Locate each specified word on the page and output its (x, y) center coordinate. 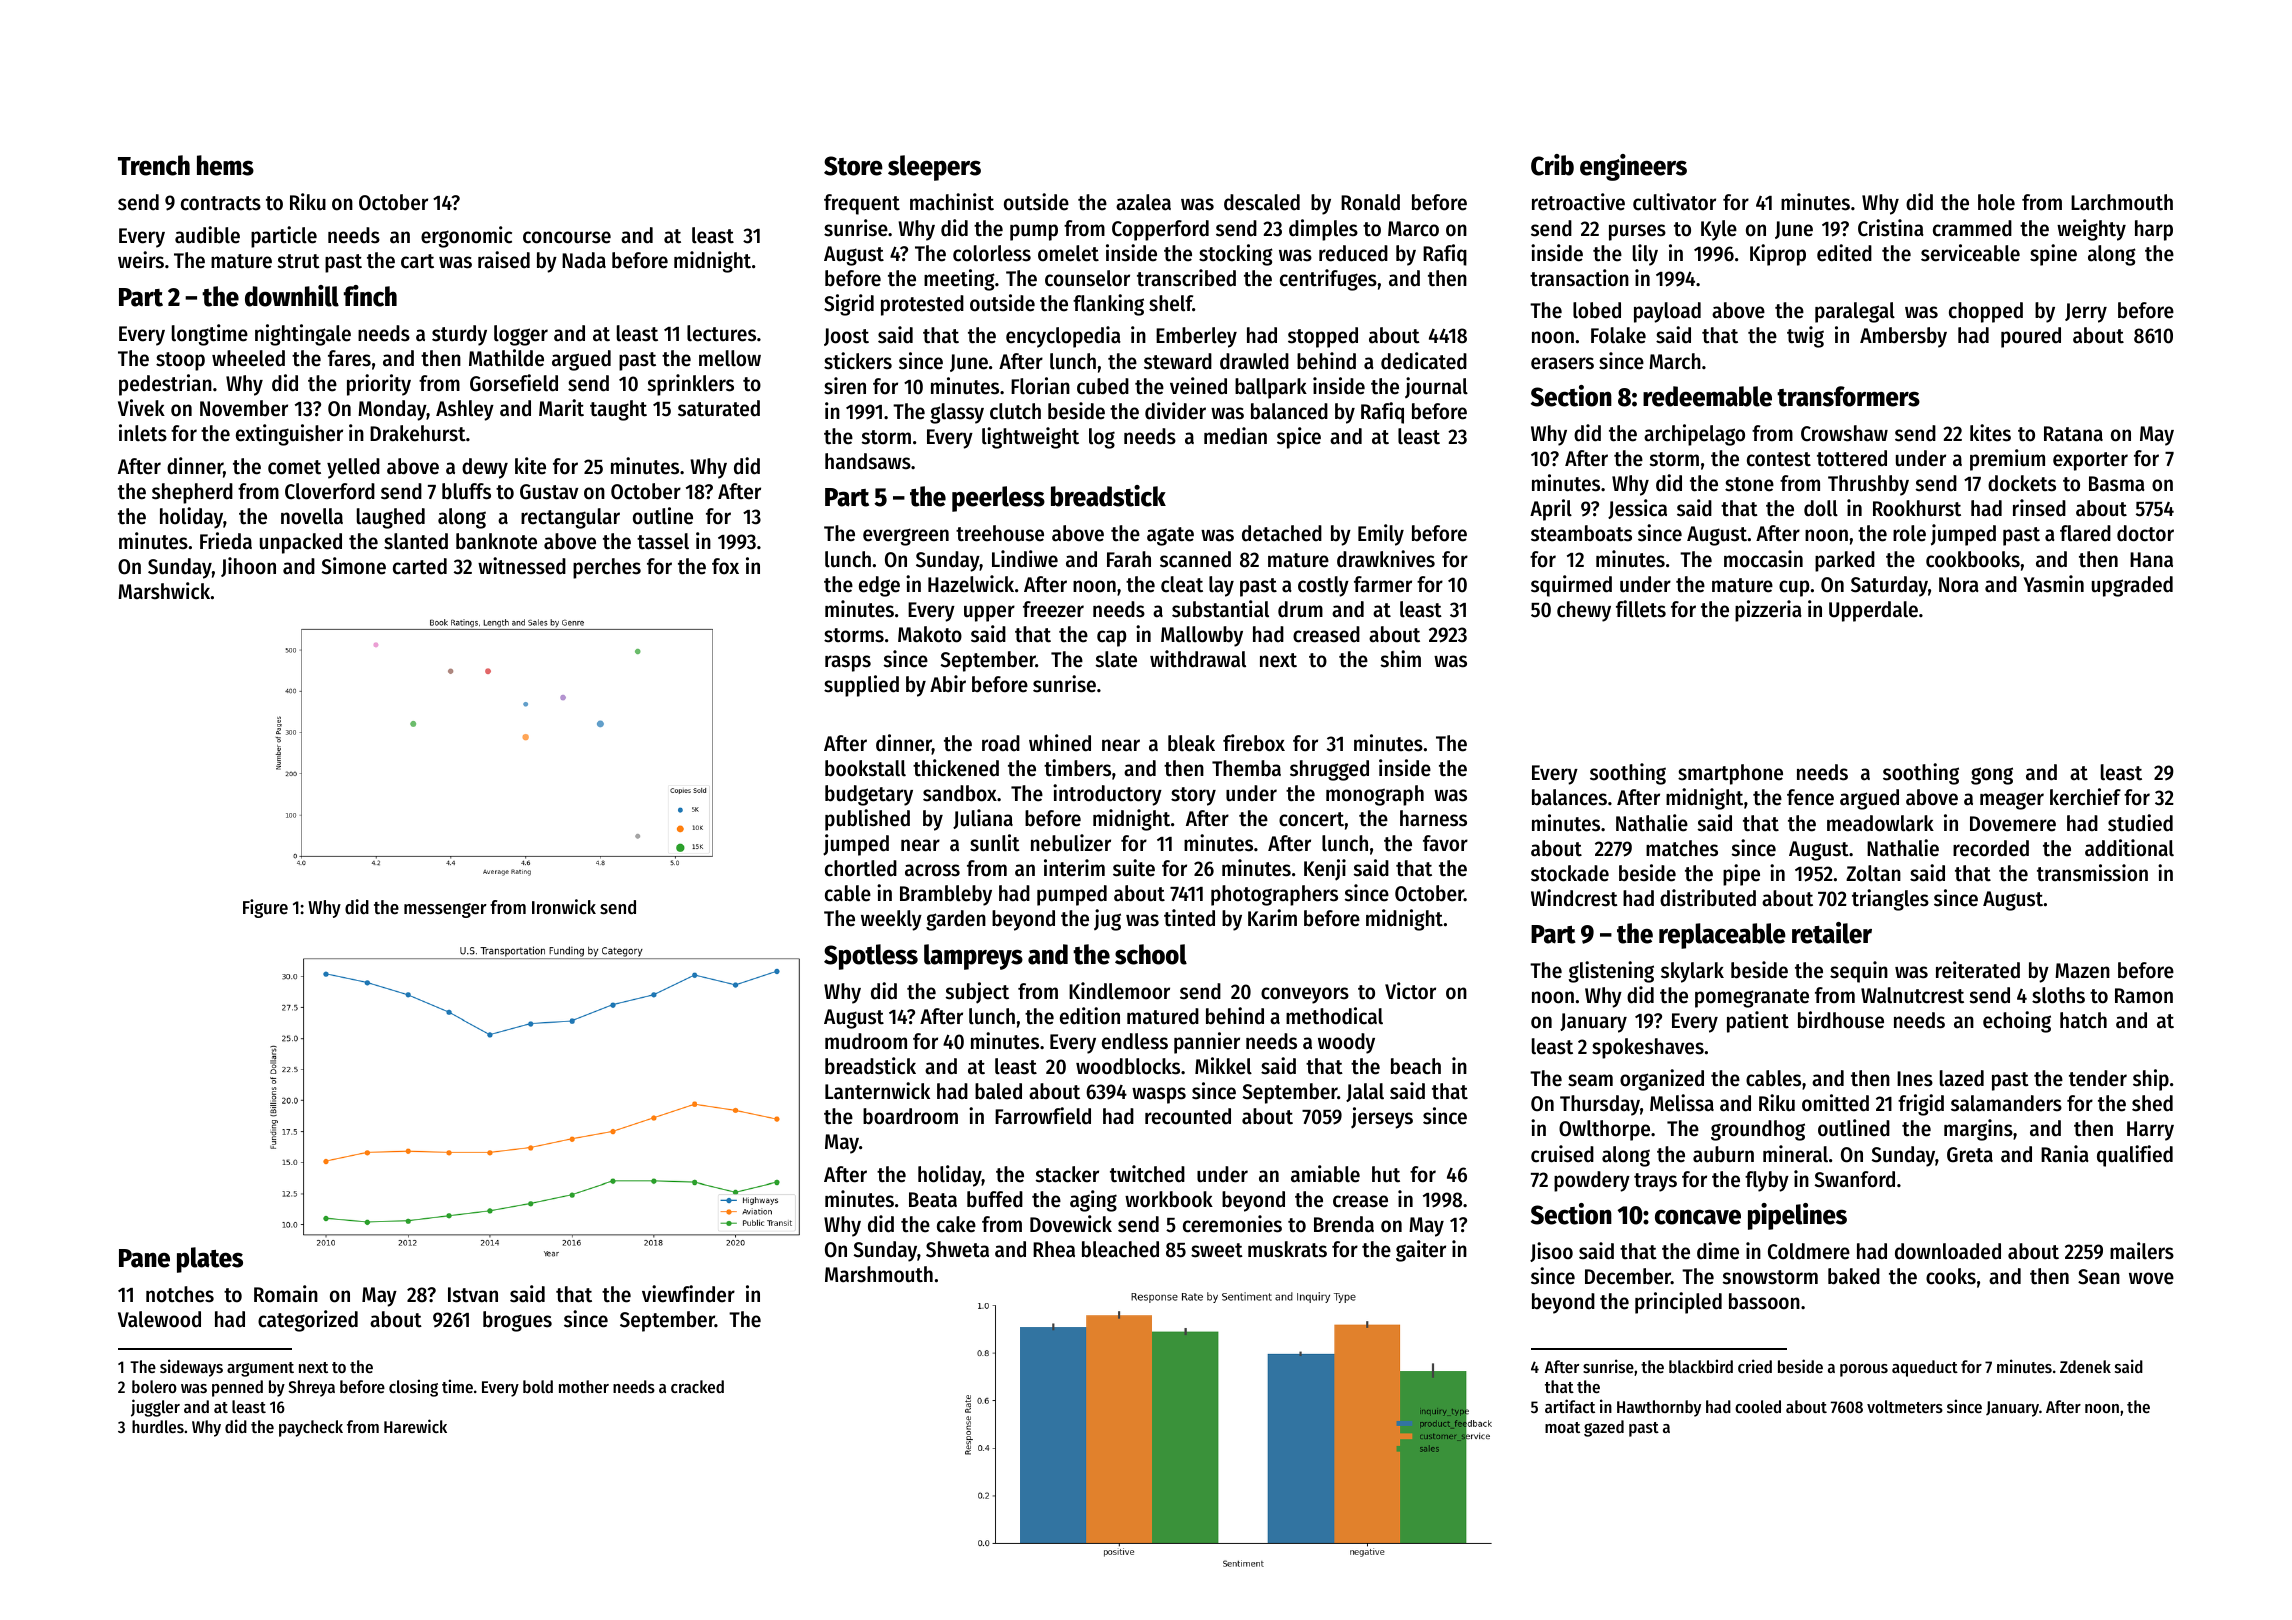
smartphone (1730, 774)
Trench (154, 165)
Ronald (1370, 202)
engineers (1633, 167)
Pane (144, 1258)
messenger (445, 910)
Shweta (957, 1249)
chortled (861, 868)
